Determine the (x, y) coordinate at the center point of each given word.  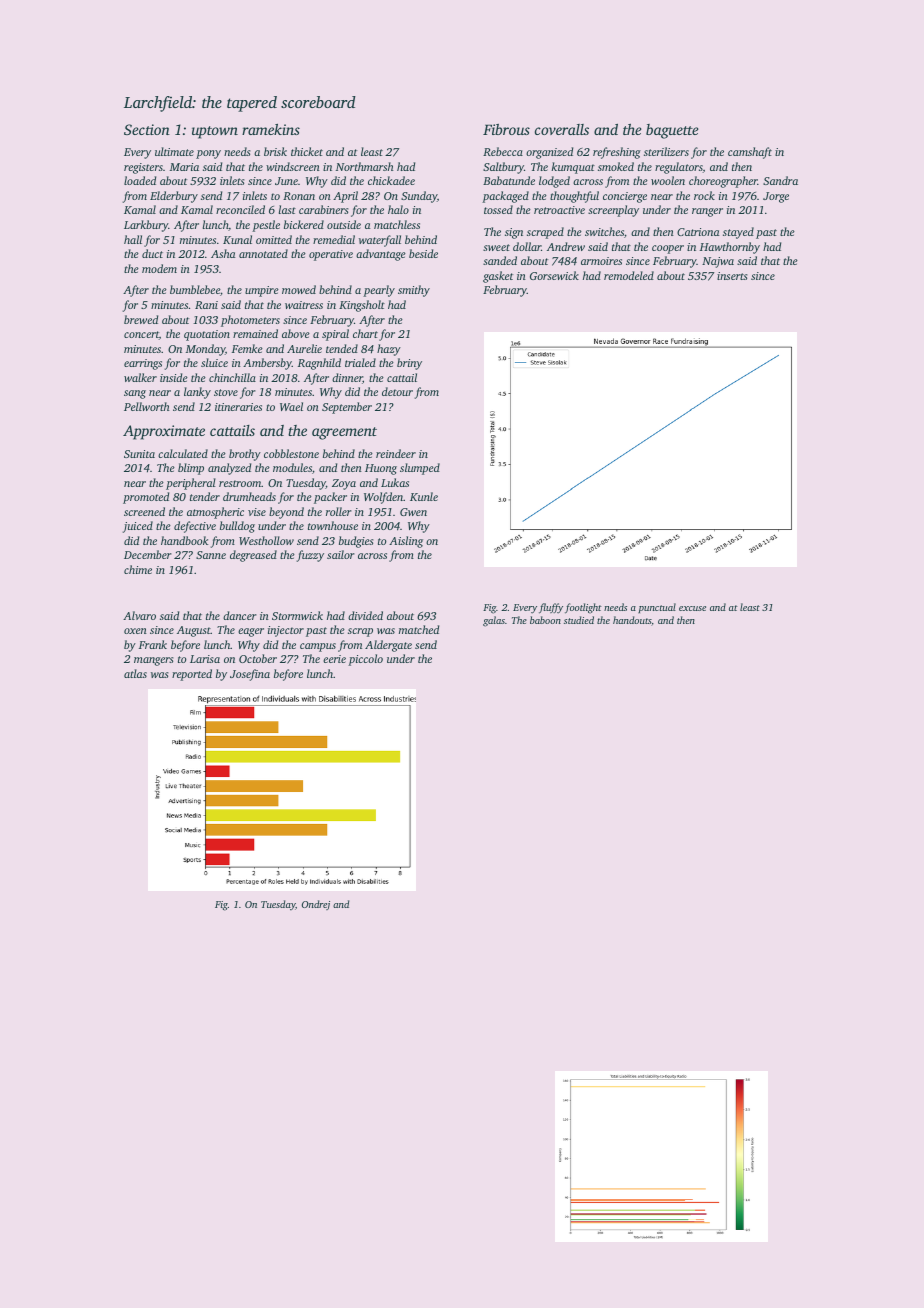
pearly (379, 291)
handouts (632, 621)
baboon (545, 620)
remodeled (629, 275)
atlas (135, 673)
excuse (692, 608)
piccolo (365, 660)
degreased (253, 556)
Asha (223, 253)
